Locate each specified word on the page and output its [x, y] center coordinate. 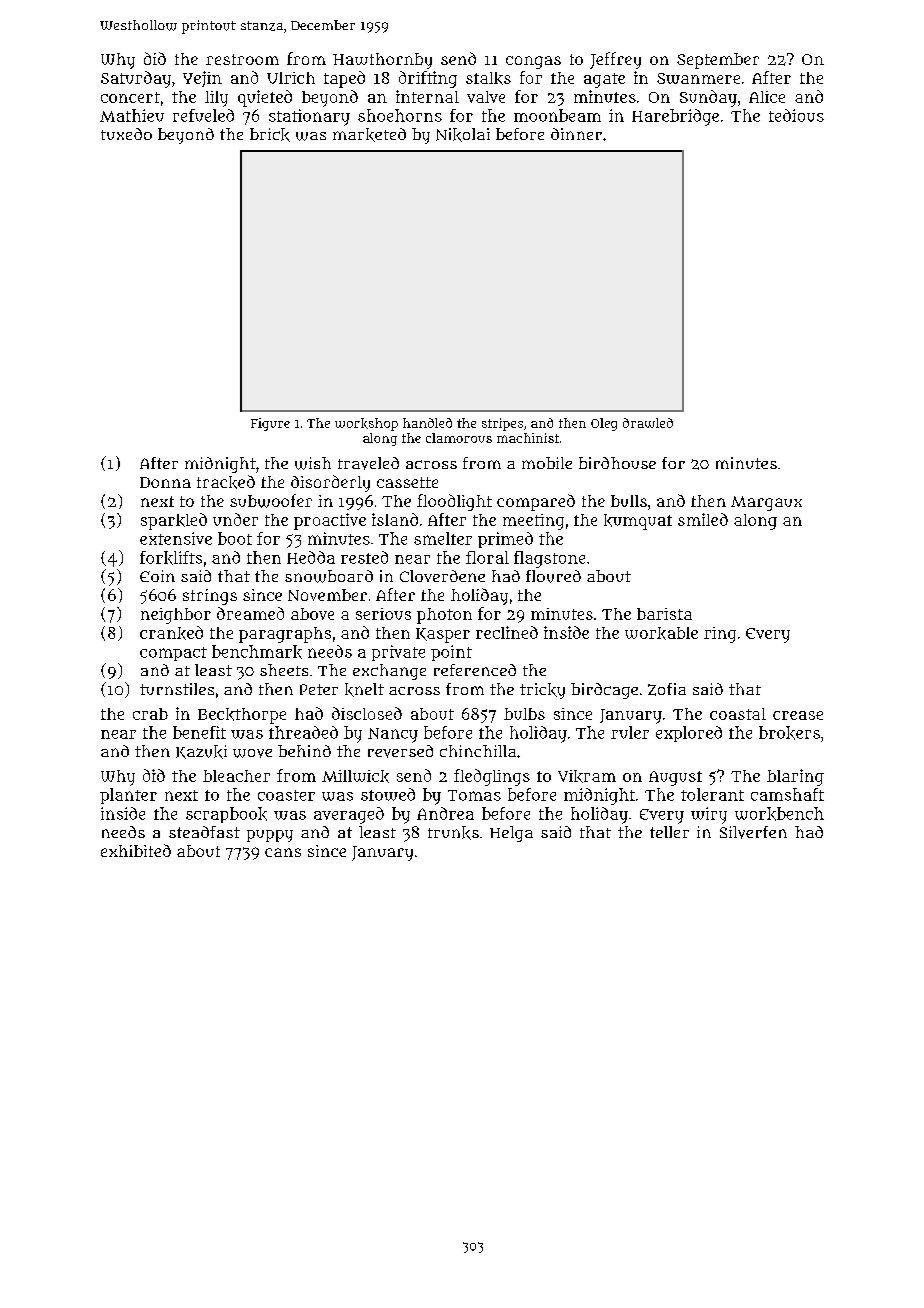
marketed [369, 135]
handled [427, 423]
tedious [796, 115]
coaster [286, 795]
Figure [270, 424]
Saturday [136, 79]
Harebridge [675, 117]
